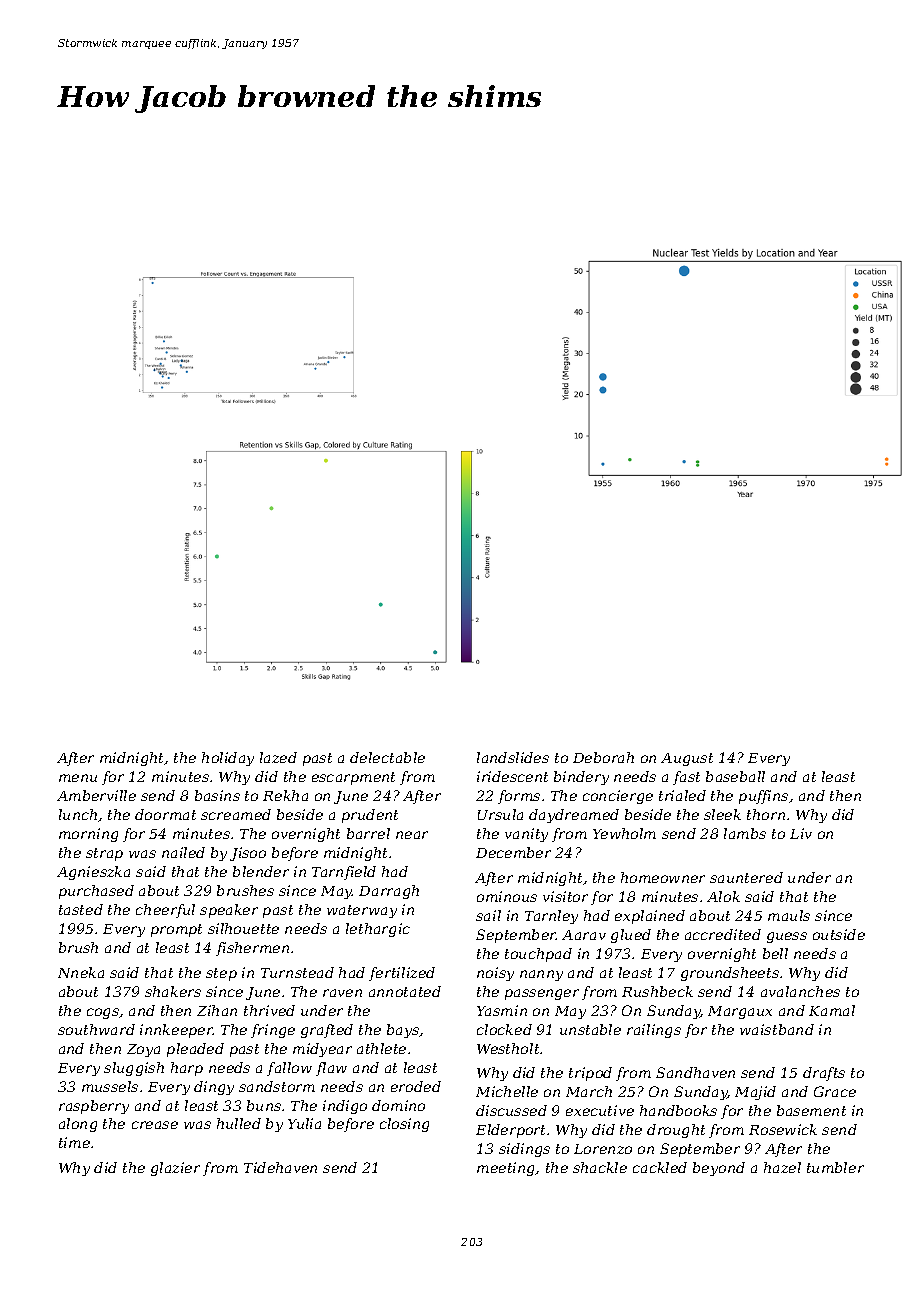 This page has height=1308, width=924. I want to click on touchpad, so click(538, 955).
